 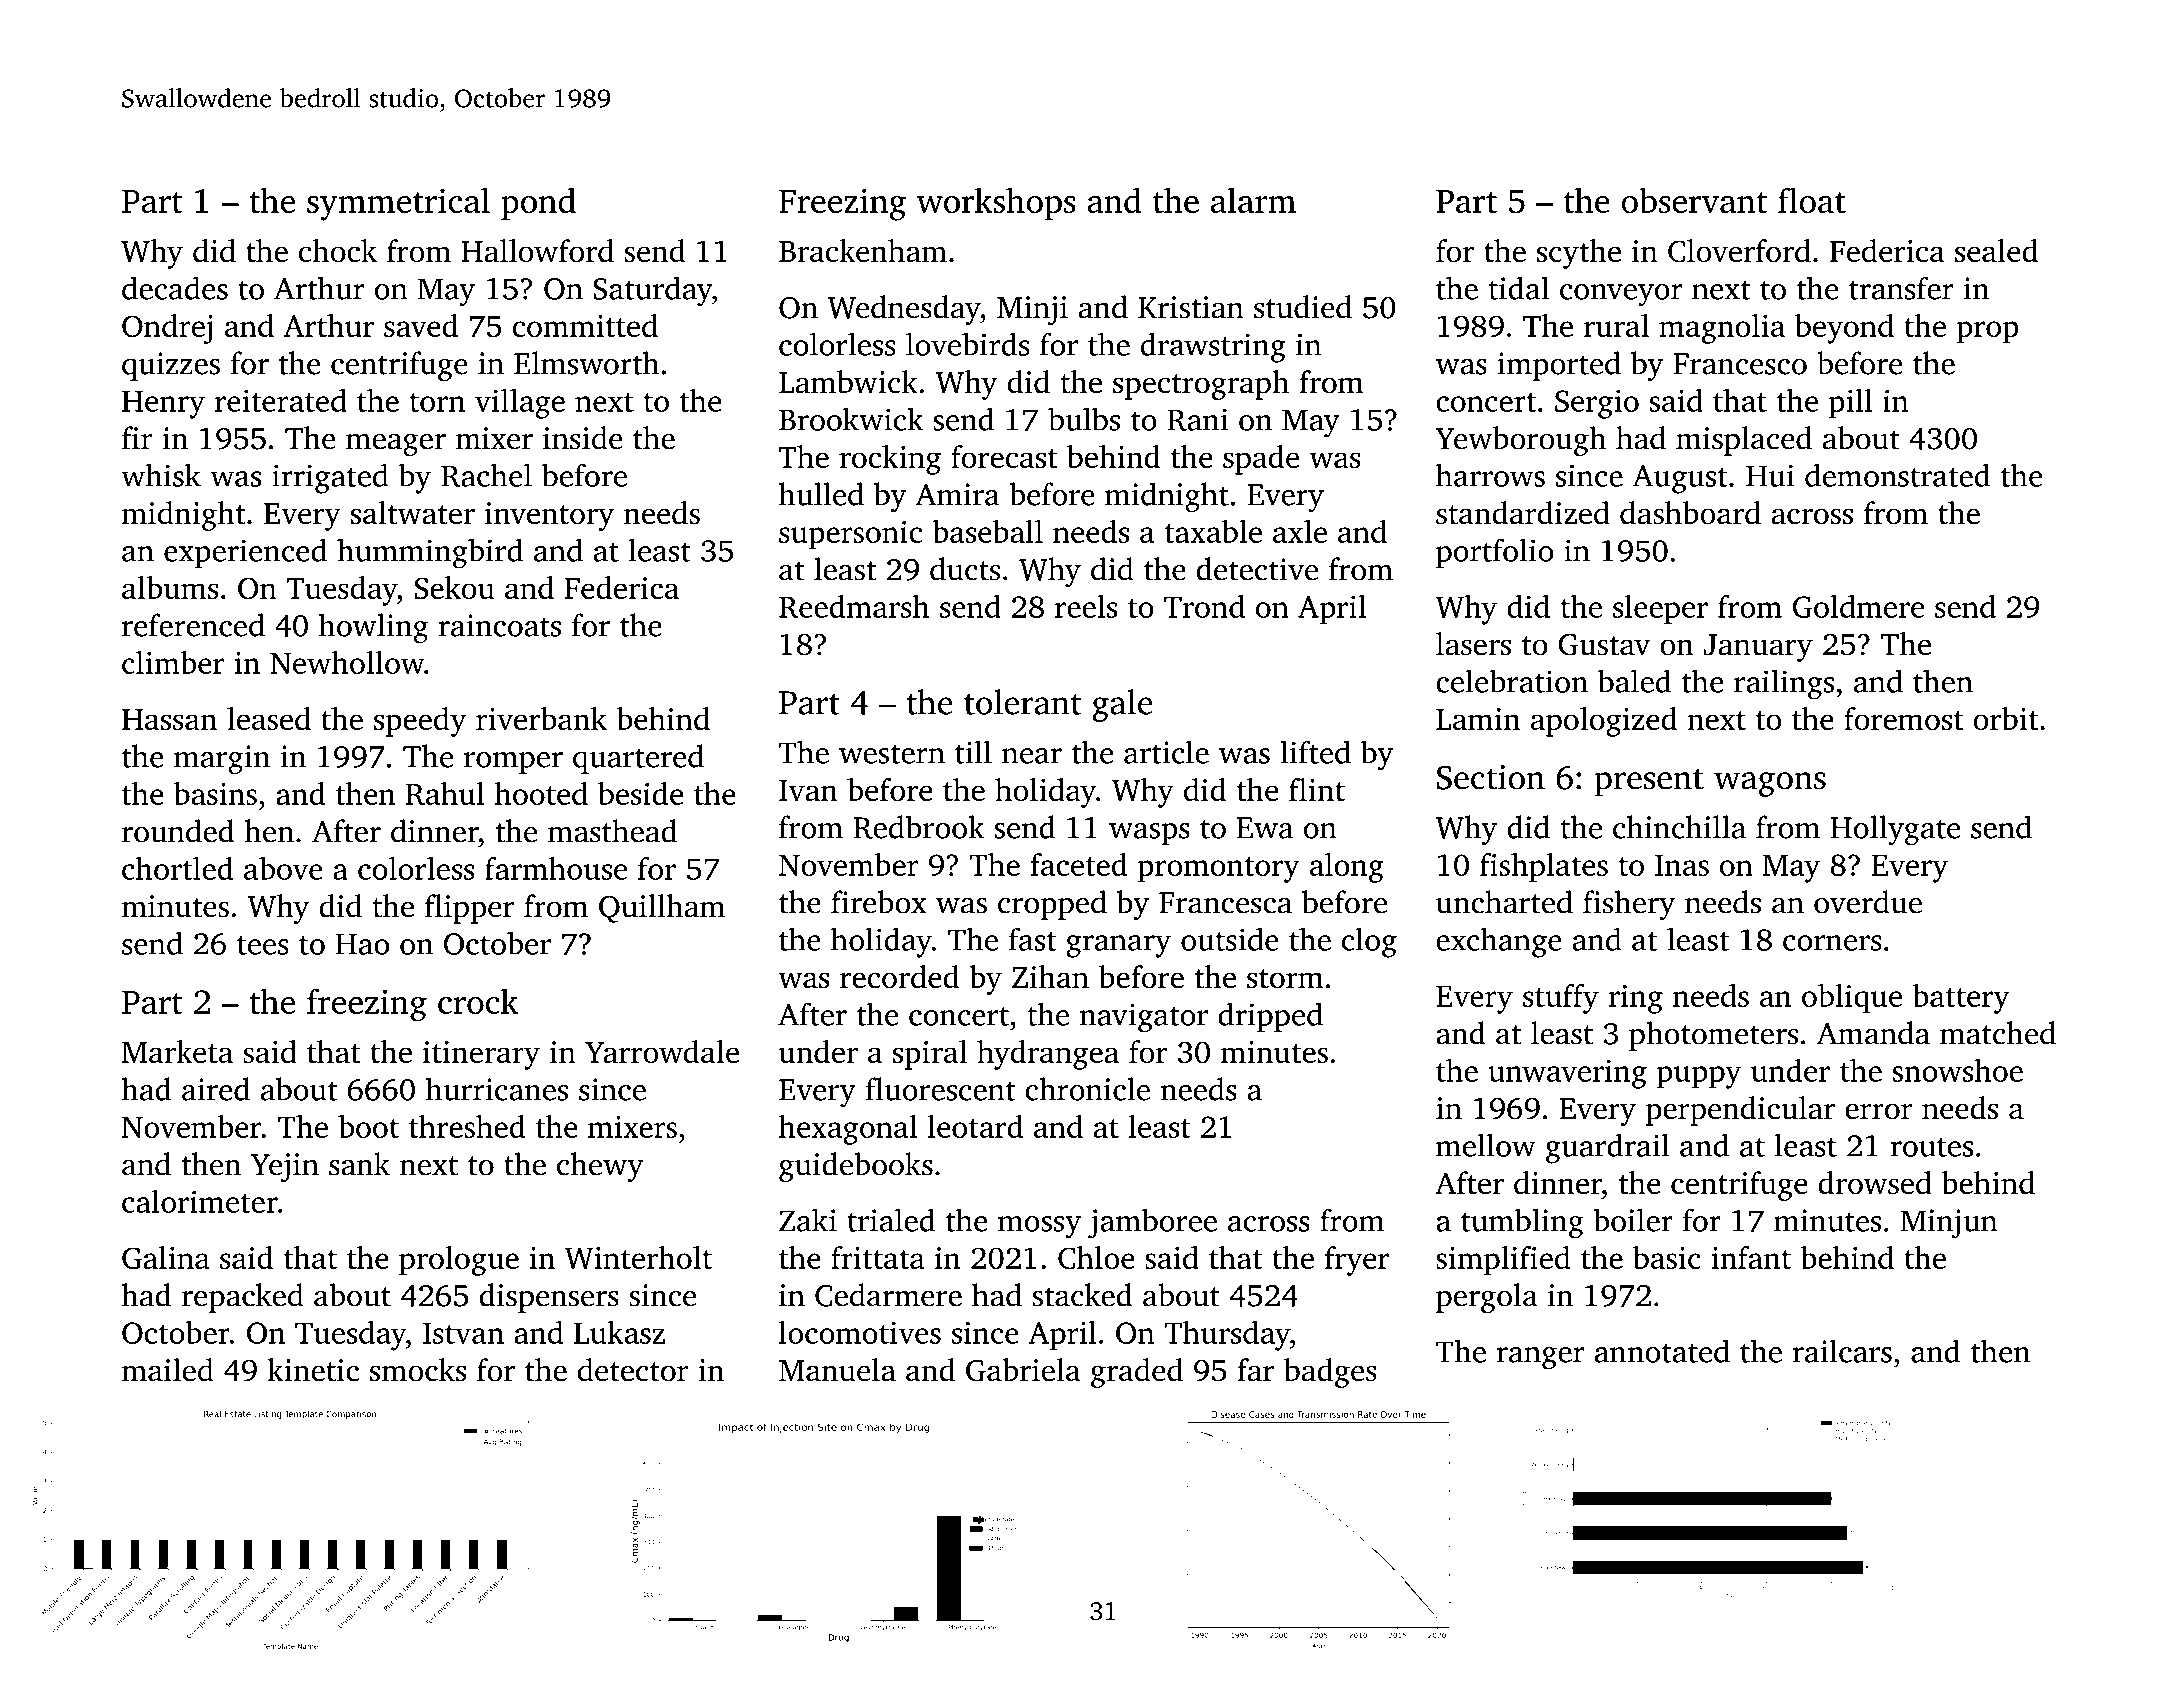 I want to click on Istvan, so click(x=463, y=1333).
